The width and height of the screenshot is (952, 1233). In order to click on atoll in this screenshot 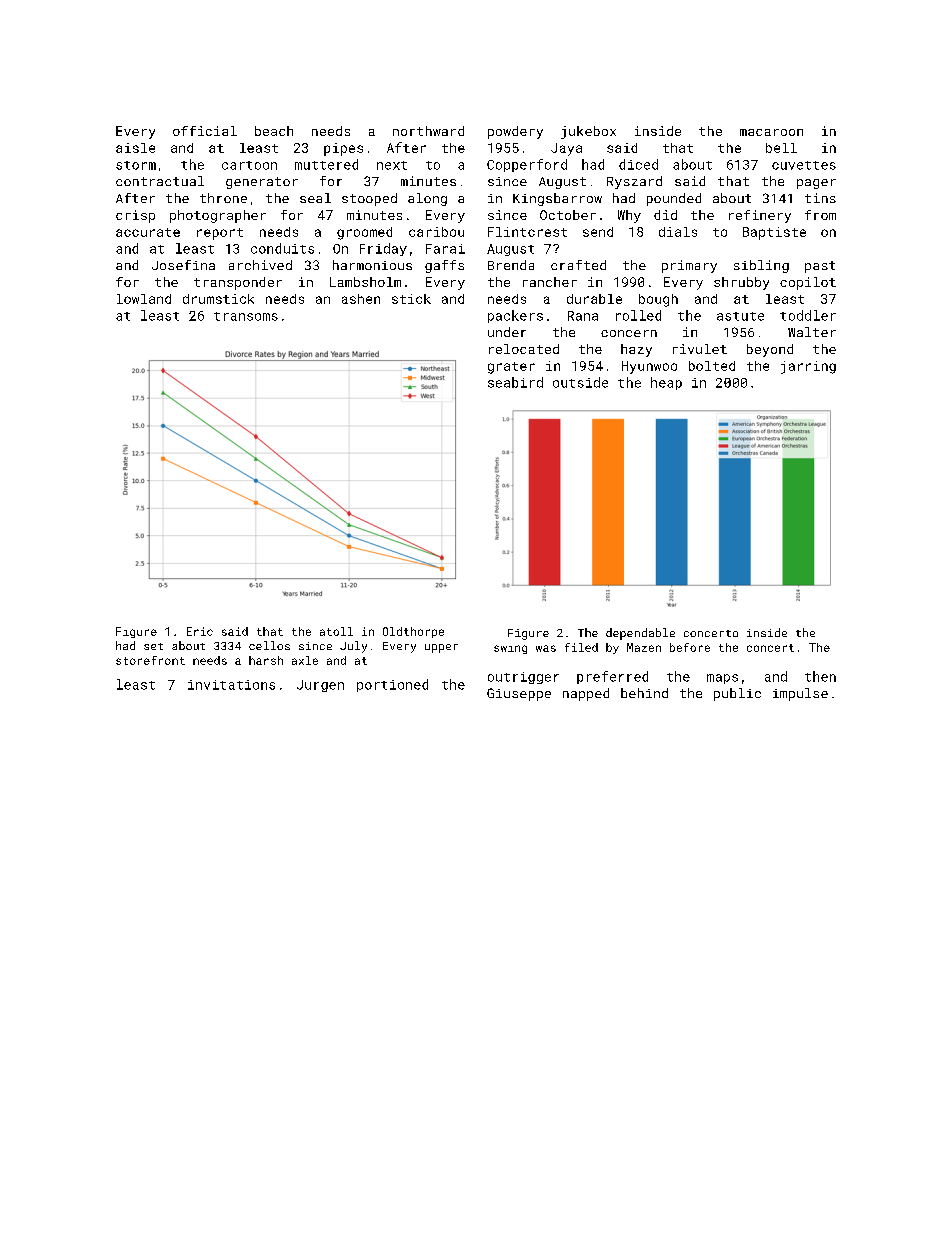, I will do `click(336, 631)`.
